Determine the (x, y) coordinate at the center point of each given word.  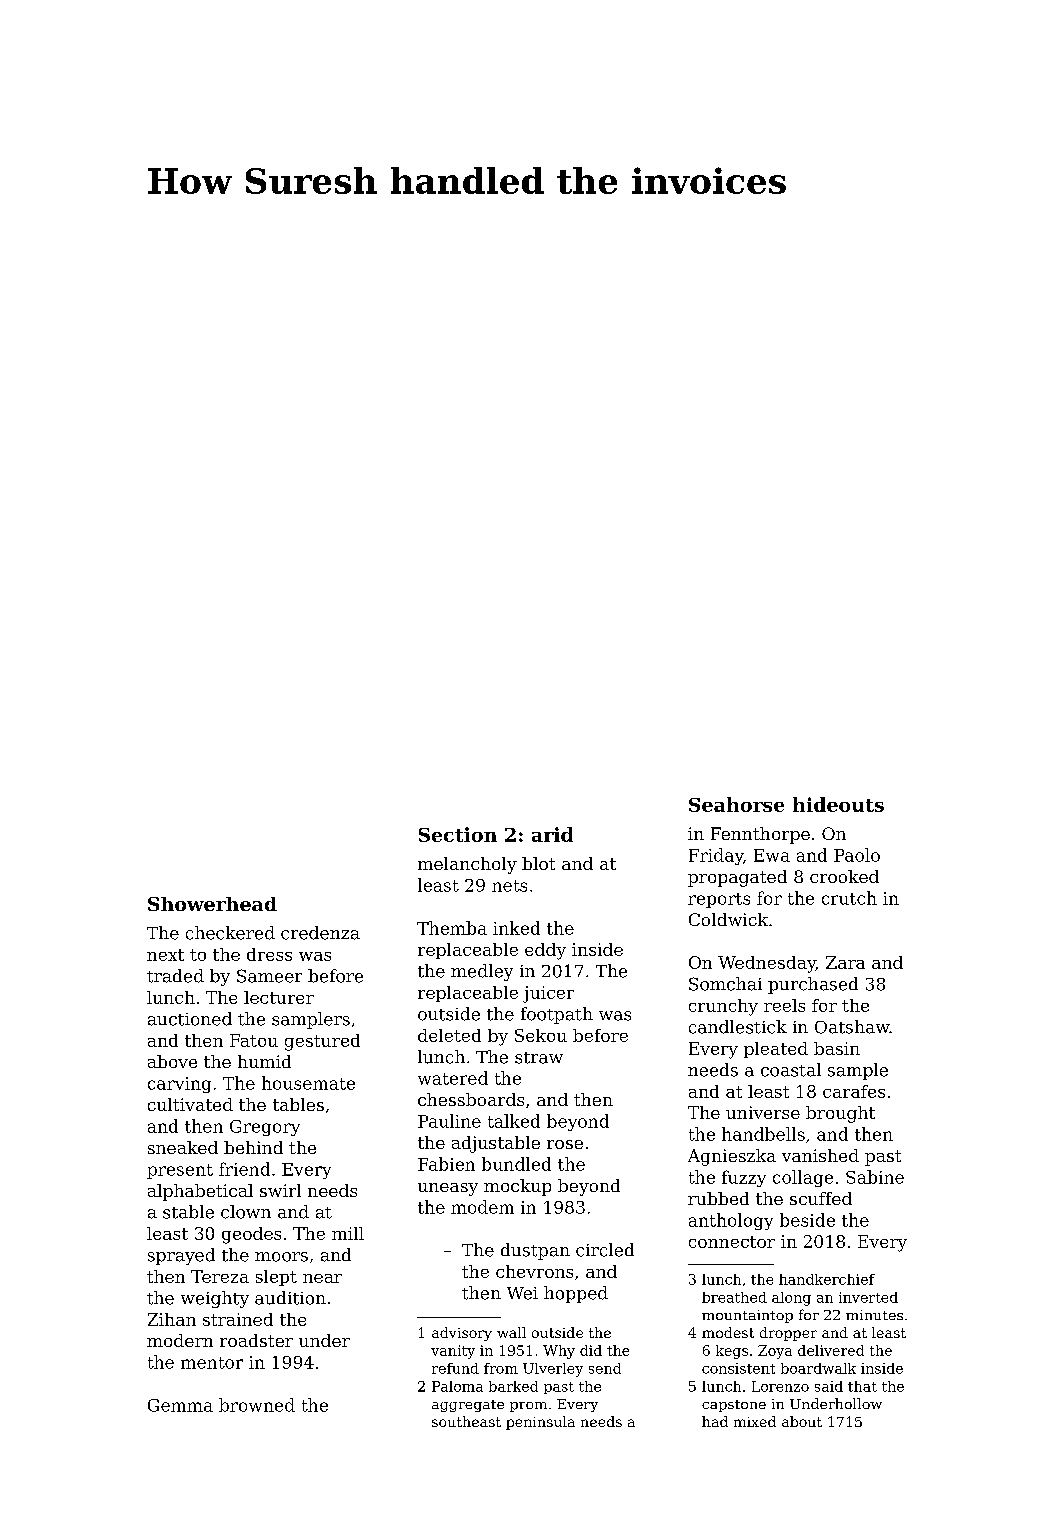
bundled (516, 1164)
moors (281, 1257)
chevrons (534, 1271)
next (165, 955)
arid (552, 834)
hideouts (838, 804)
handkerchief (827, 1279)
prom (528, 1407)
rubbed (718, 1198)
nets (509, 886)
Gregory (265, 1128)
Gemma (180, 1405)
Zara (845, 962)
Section (458, 834)
